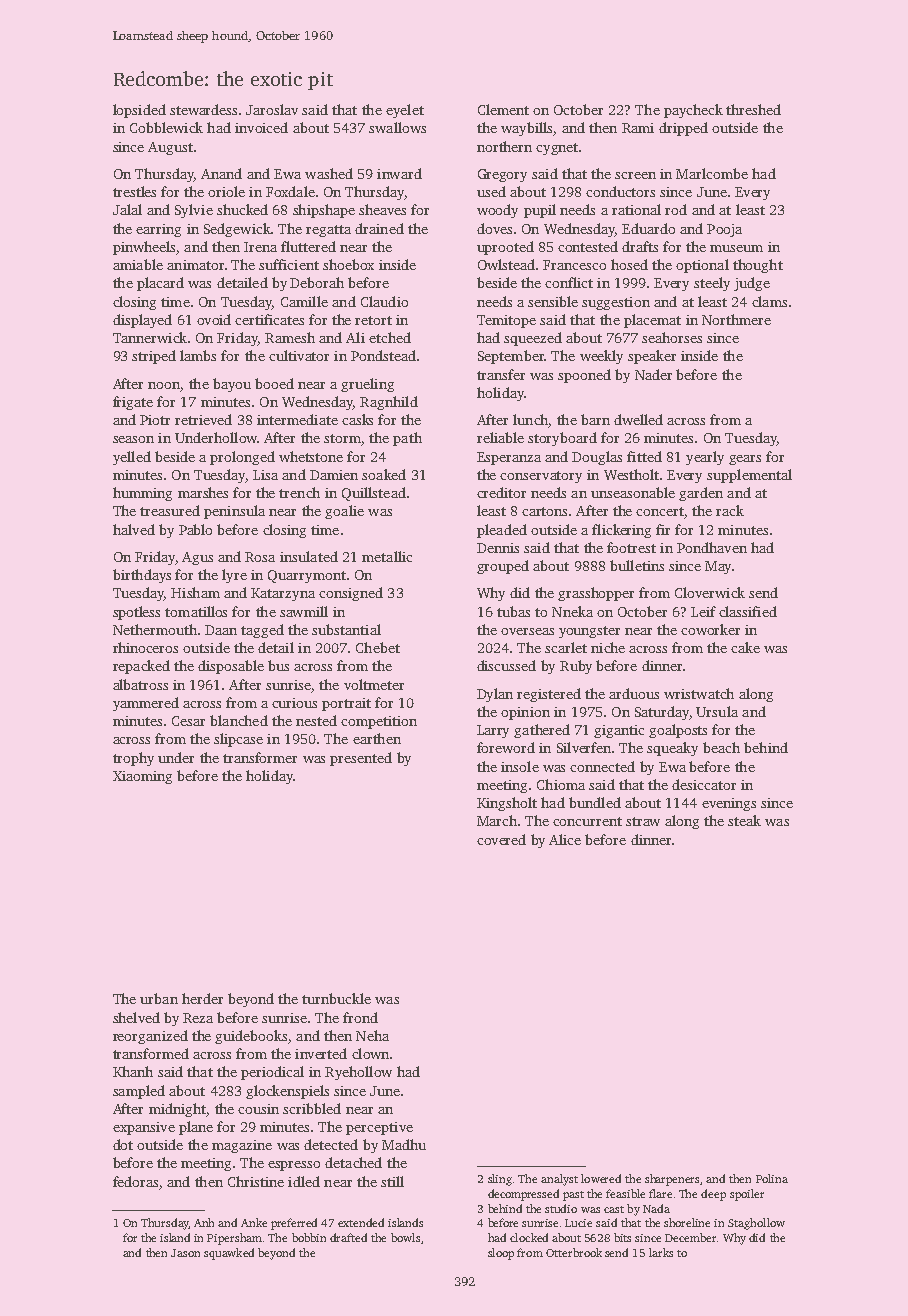 Image resolution: width=908 pixels, height=1316 pixels. I want to click on Pooja, so click(724, 230).
